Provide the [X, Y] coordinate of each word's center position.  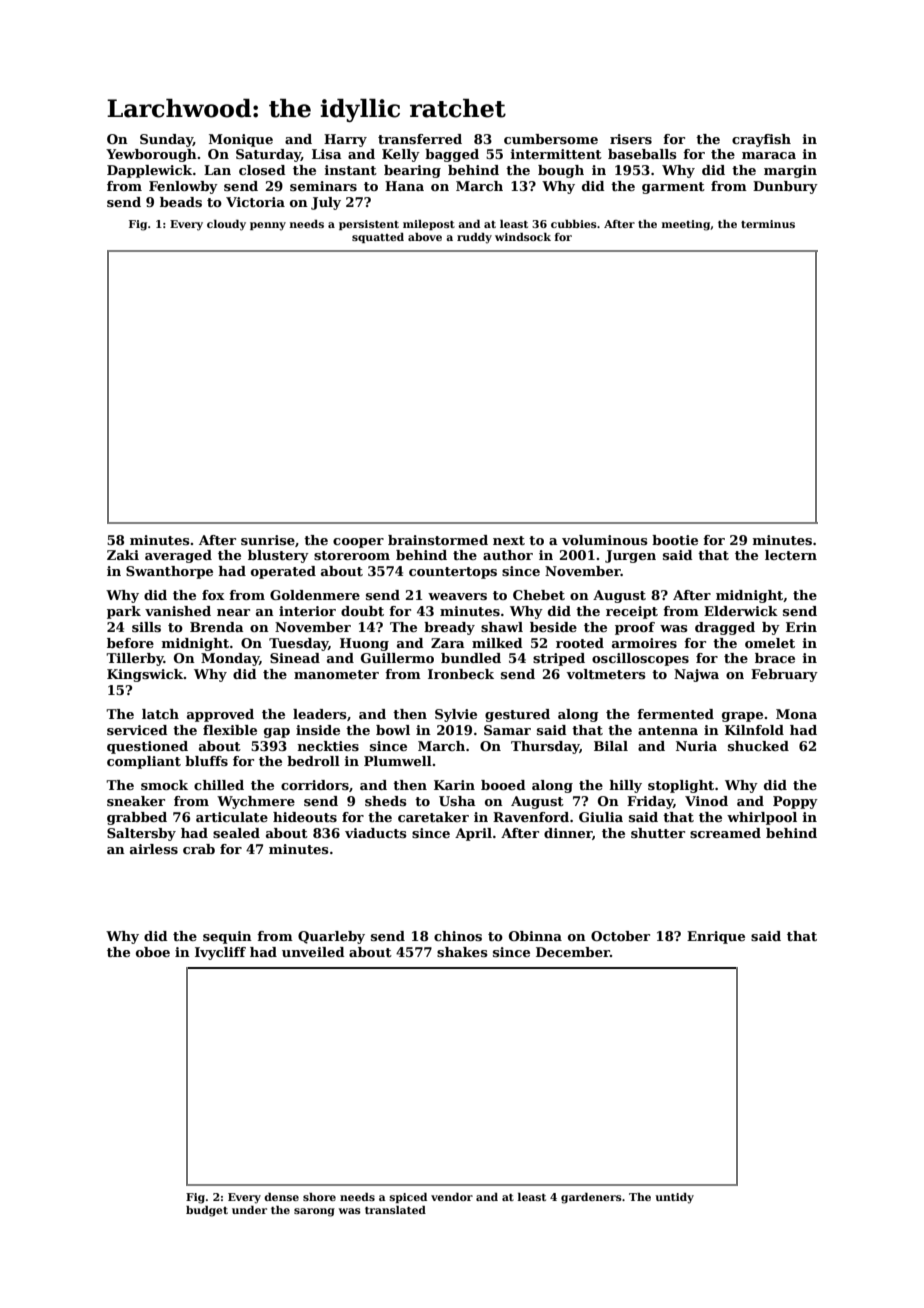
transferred [420, 139]
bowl [393, 730]
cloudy [226, 225]
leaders [320, 714]
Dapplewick [149, 171]
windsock [523, 237]
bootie [675, 540]
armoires [644, 643]
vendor [452, 1197]
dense [281, 1197]
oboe [153, 952]
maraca [769, 155]
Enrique [716, 937]
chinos [458, 936]
